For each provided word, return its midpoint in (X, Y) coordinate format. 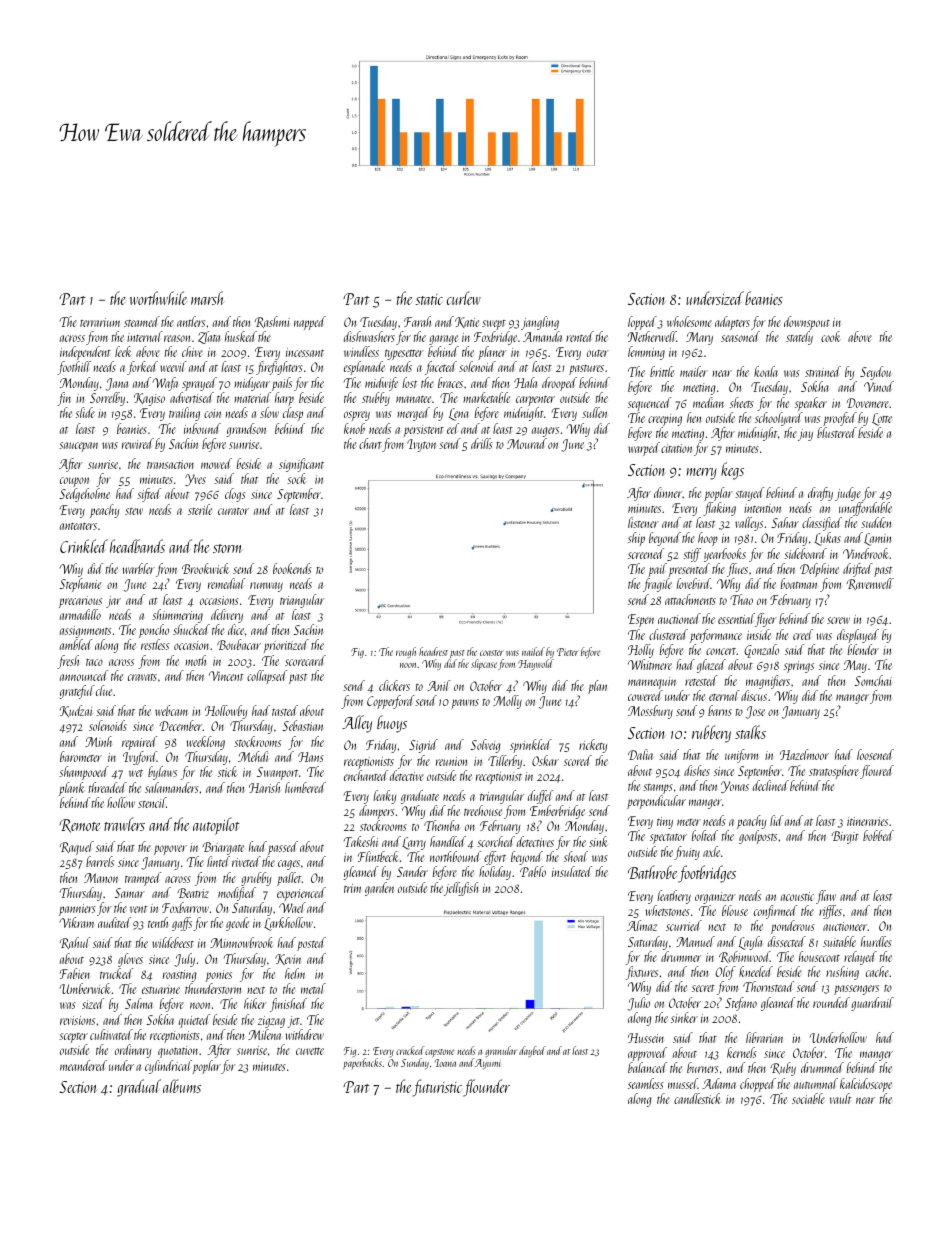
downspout (807, 323)
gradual (139, 1088)
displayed (858, 636)
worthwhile (158, 298)
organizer (715, 898)
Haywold (536, 664)
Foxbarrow (185, 907)
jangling (540, 323)
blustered (837, 432)
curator (233, 511)
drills (482, 443)
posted (311, 944)
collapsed (267, 677)
